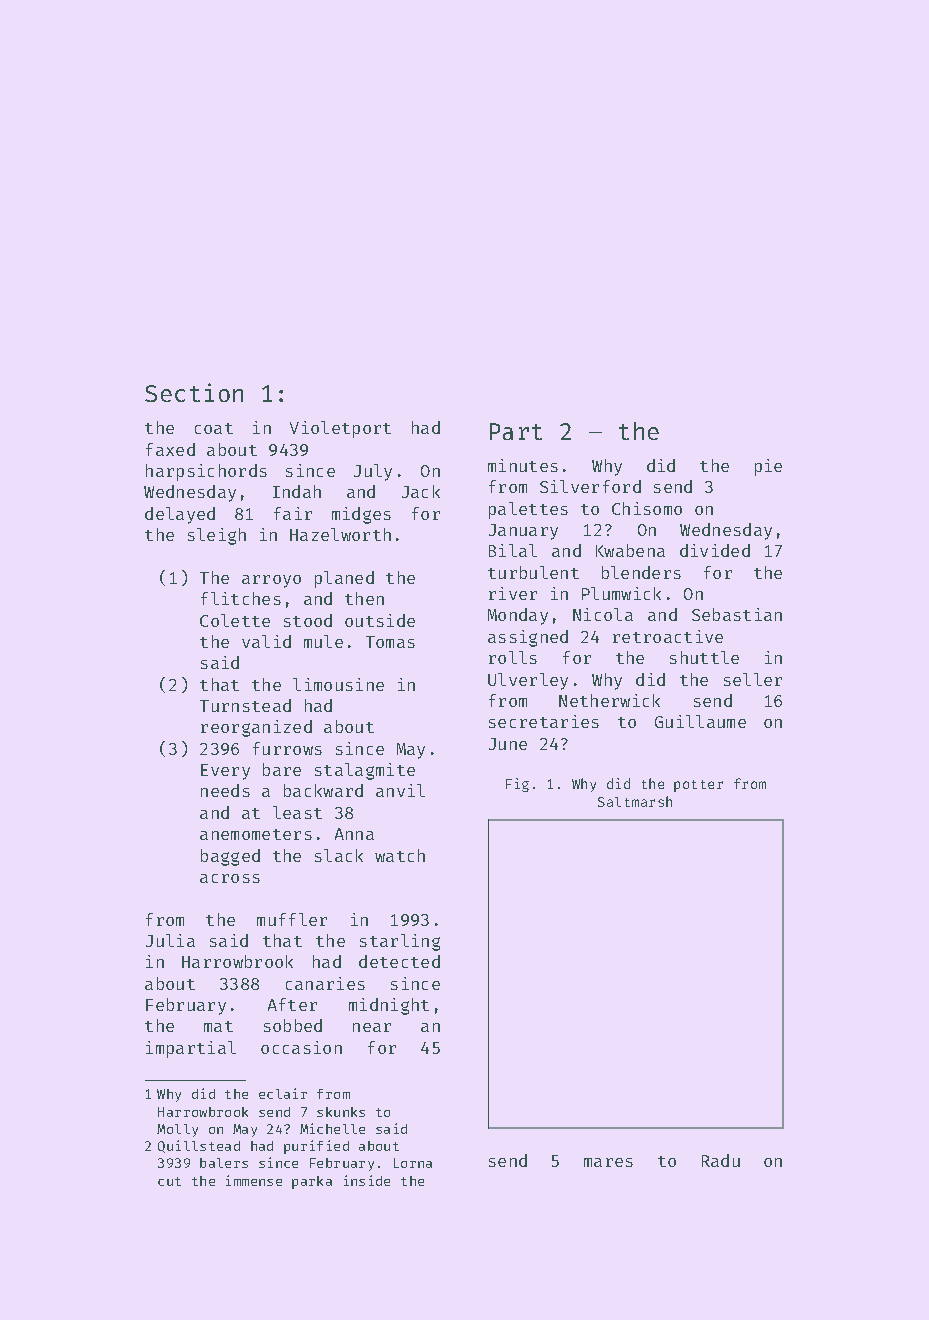 Image resolution: width=929 pixels, height=1320 pixels. Describe the element at coordinates (177, 1130) in the screenshot. I see `Molly` at that location.
